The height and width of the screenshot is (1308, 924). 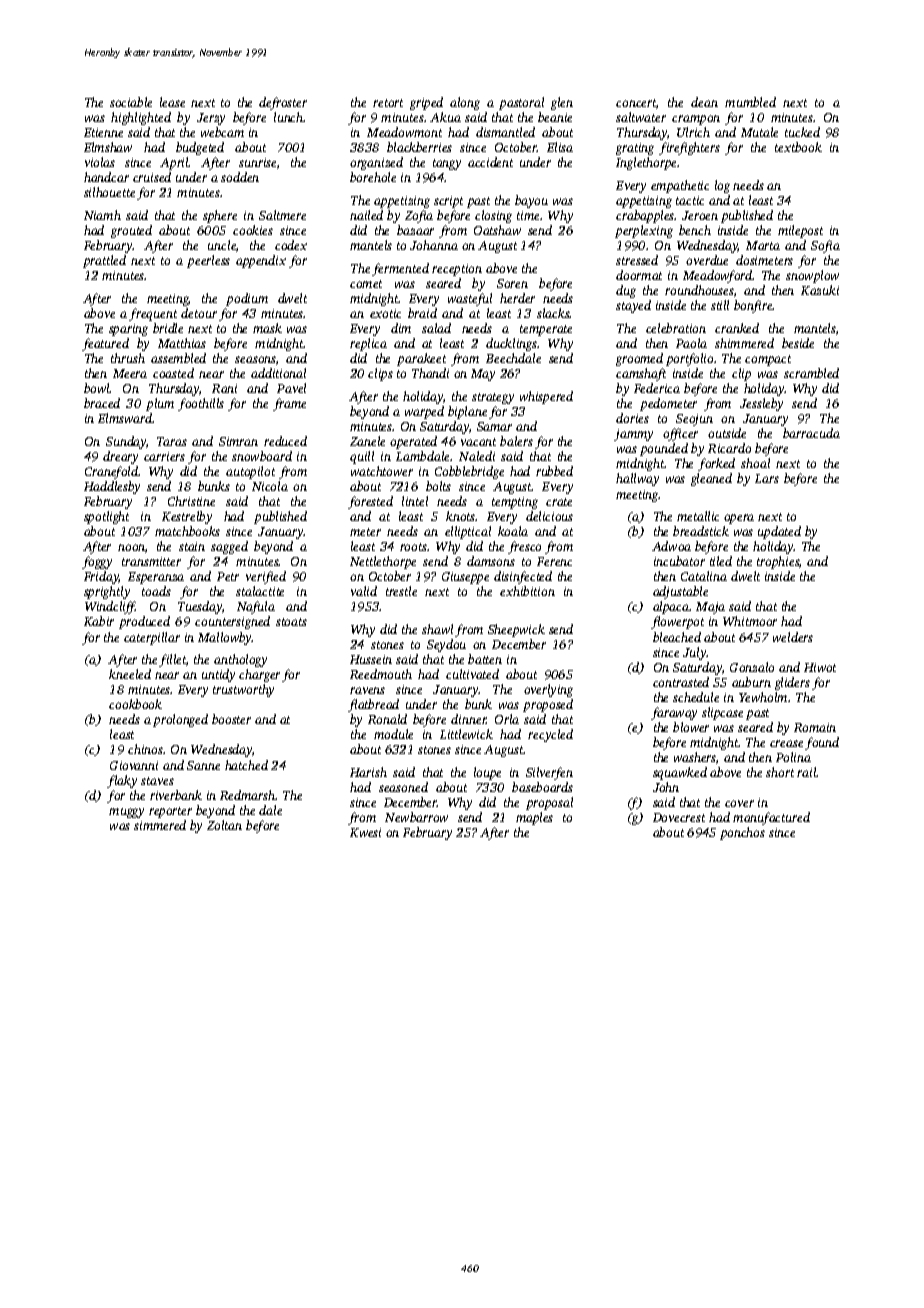 What do you see at coordinates (666, 787) in the screenshot?
I see `John` at bounding box center [666, 787].
